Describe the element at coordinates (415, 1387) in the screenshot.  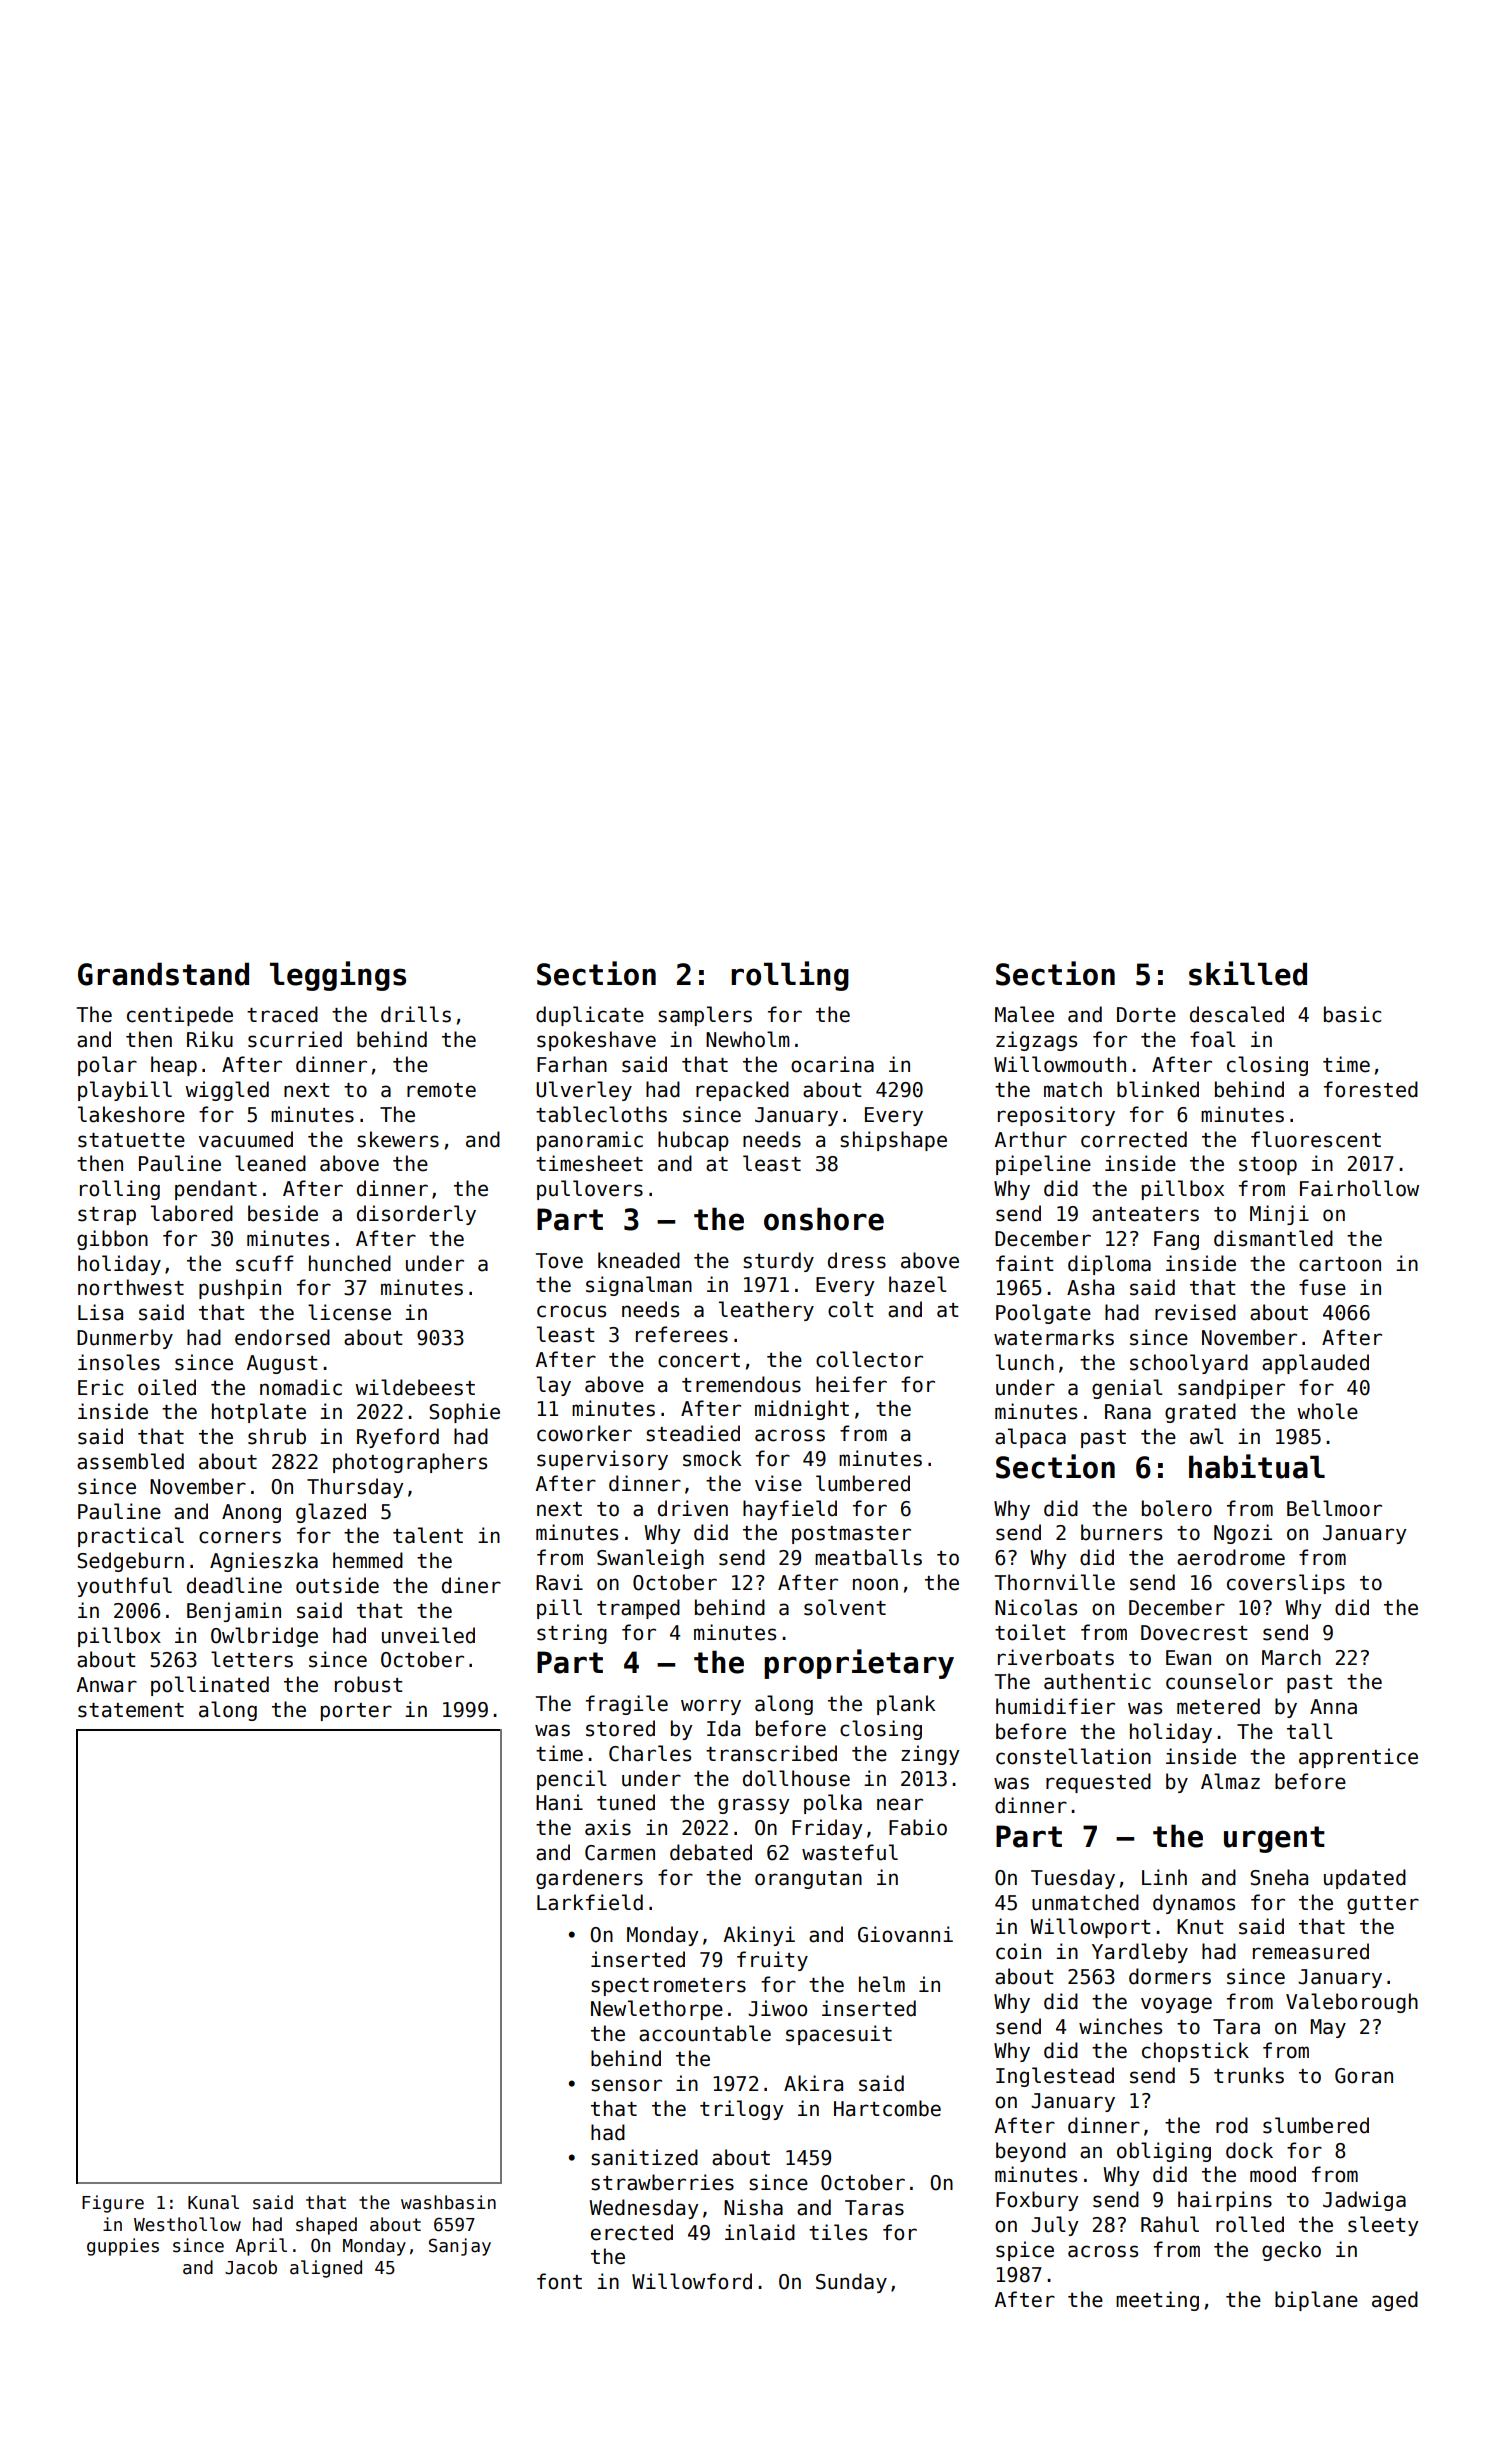
I see `wildebeest` at that location.
